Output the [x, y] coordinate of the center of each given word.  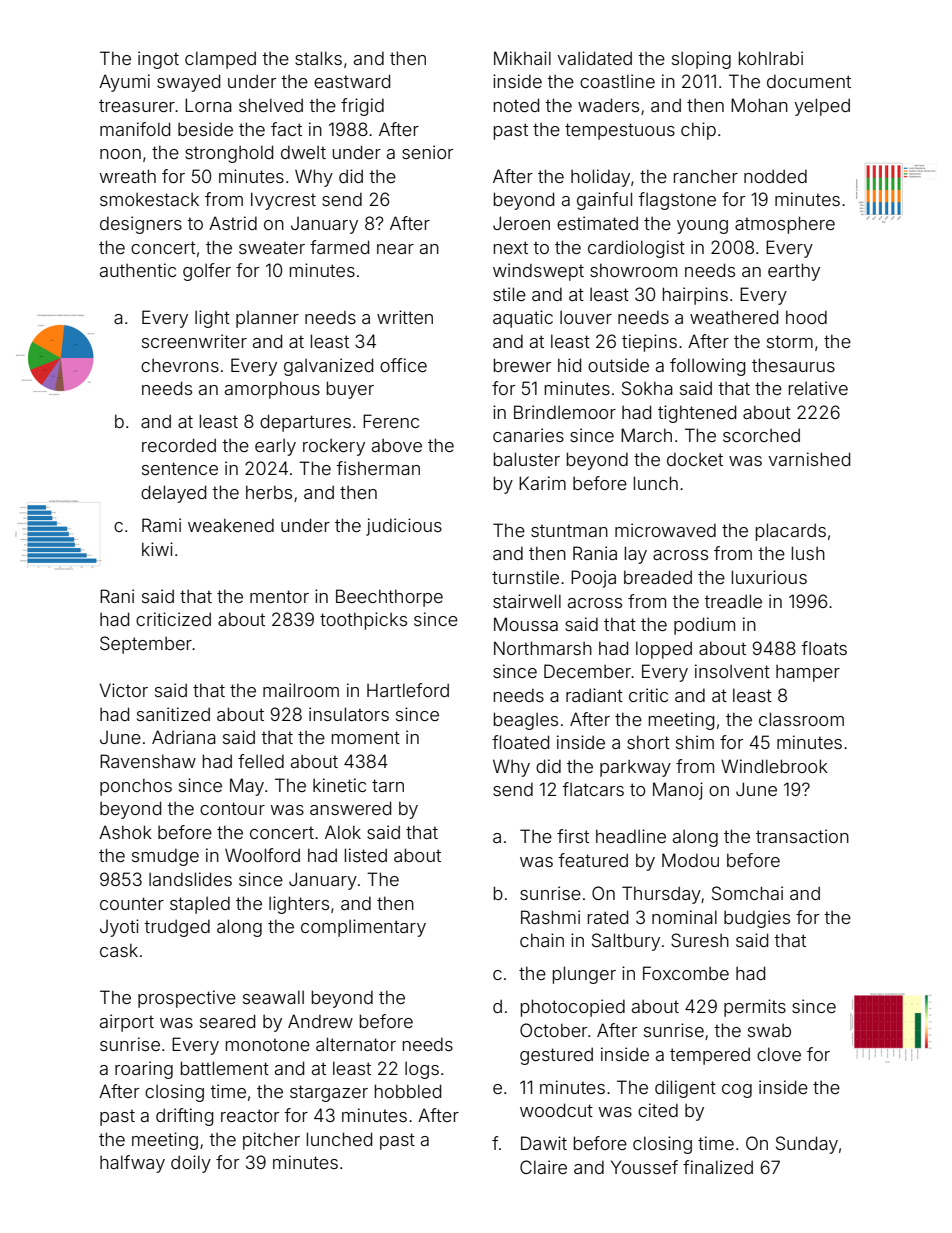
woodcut [556, 1110]
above [397, 445]
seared [227, 1021]
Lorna [208, 105]
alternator [356, 1044]
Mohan [759, 105]
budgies [757, 919]
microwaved [665, 530]
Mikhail [522, 58]
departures [305, 423]
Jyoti [119, 928]
